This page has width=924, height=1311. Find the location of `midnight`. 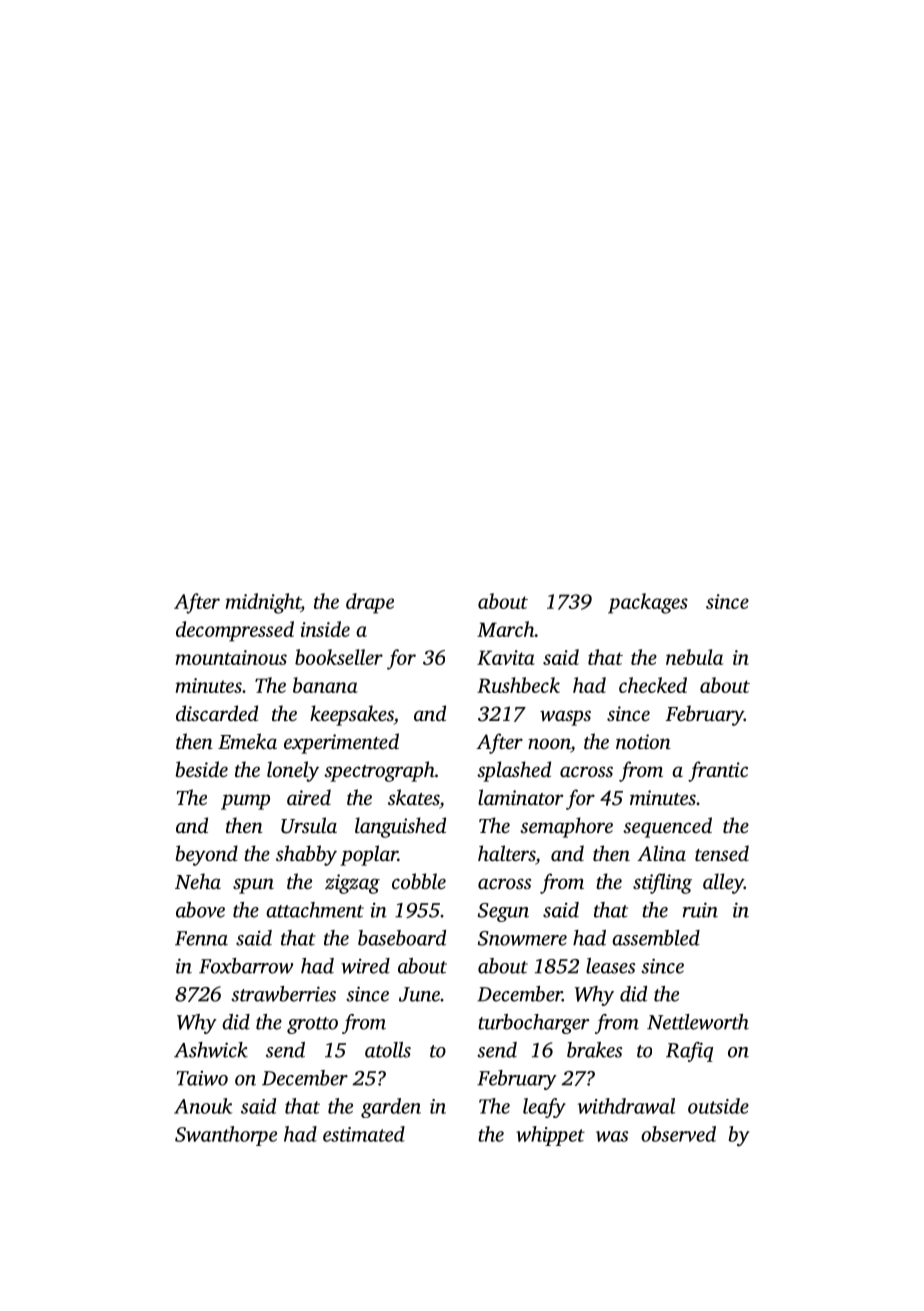

midnight is located at coordinates (263, 603).
